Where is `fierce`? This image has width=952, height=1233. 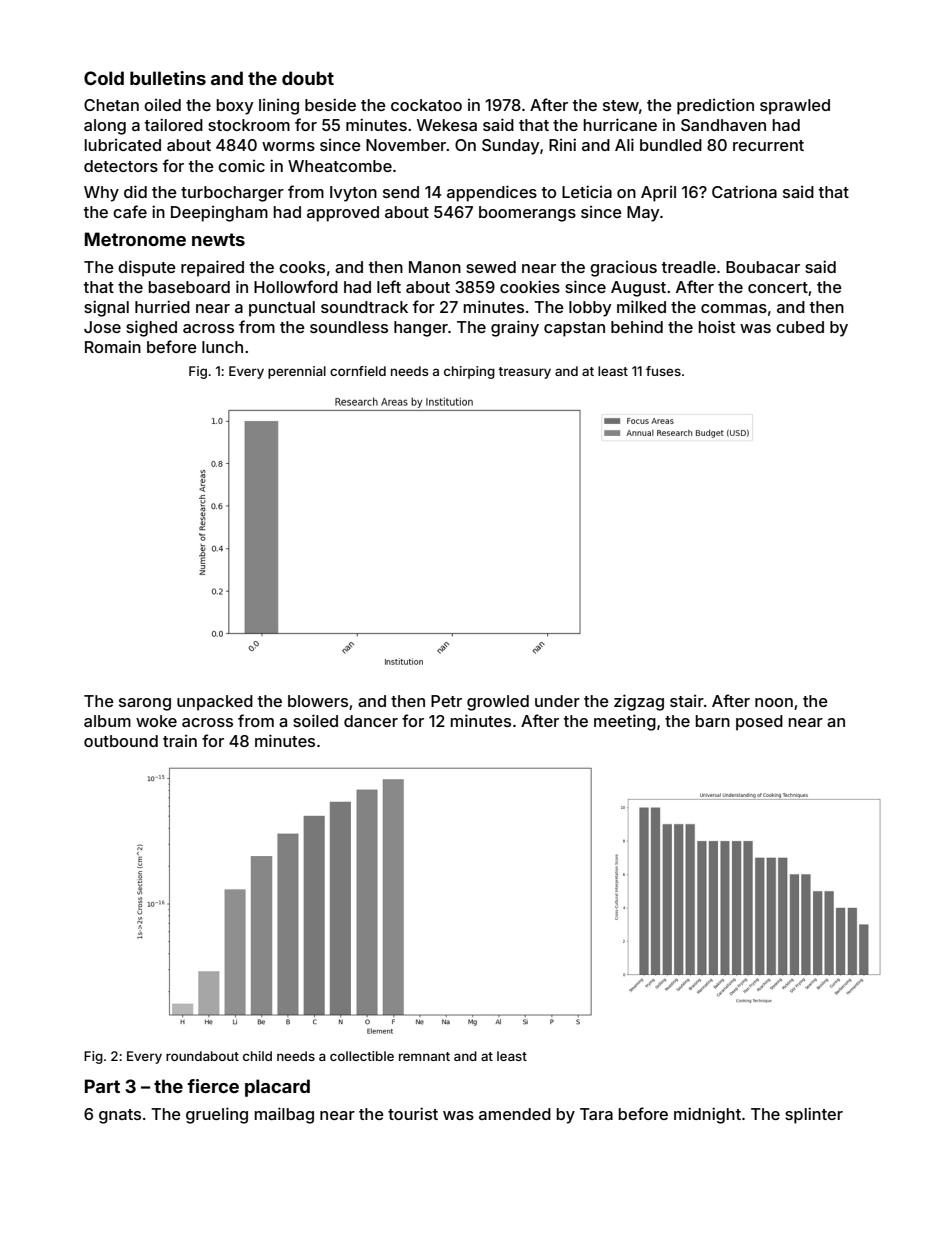
fierce is located at coordinates (213, 1086).
